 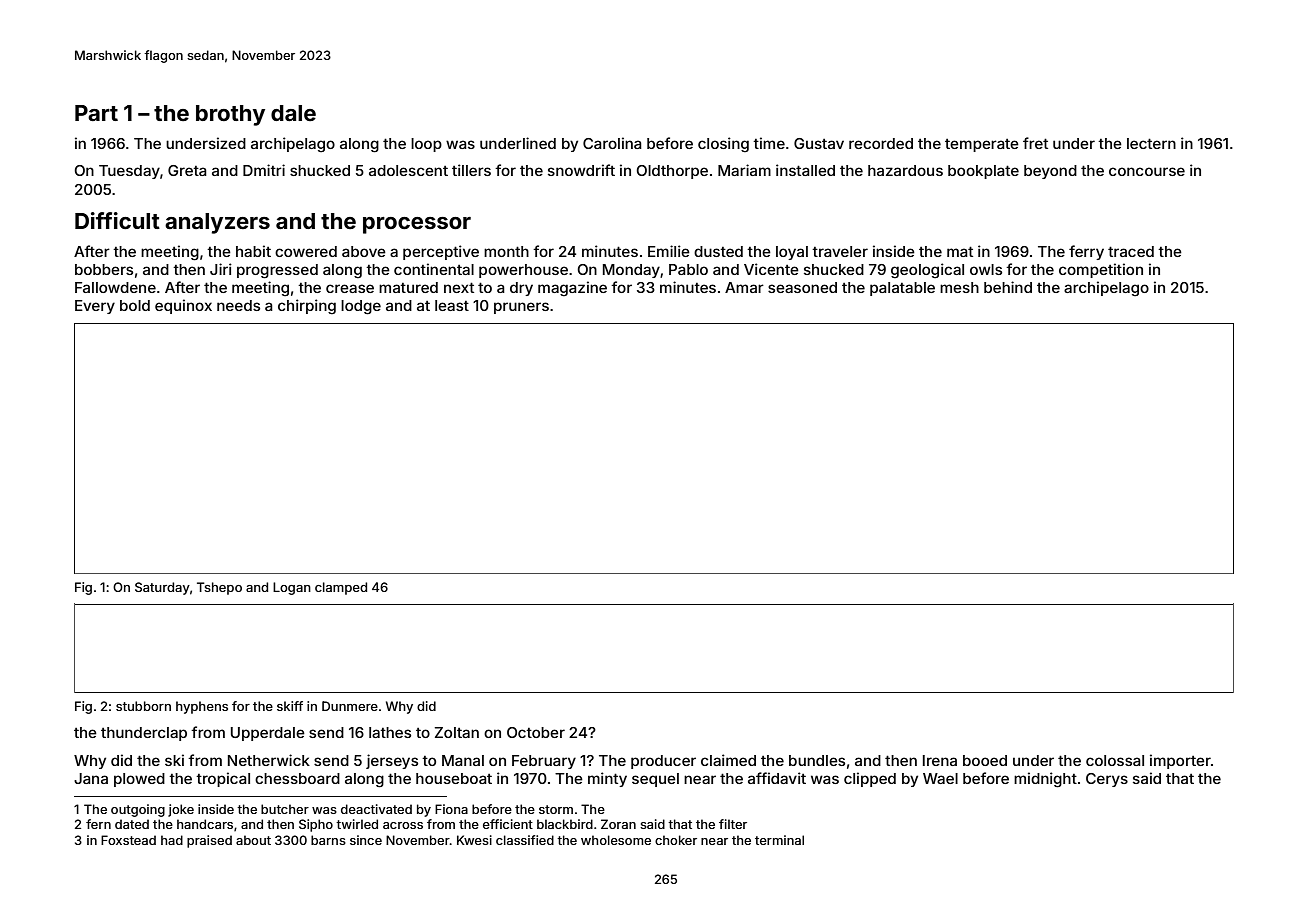 I want to click on Vicente, so click(x=771, y=269).
